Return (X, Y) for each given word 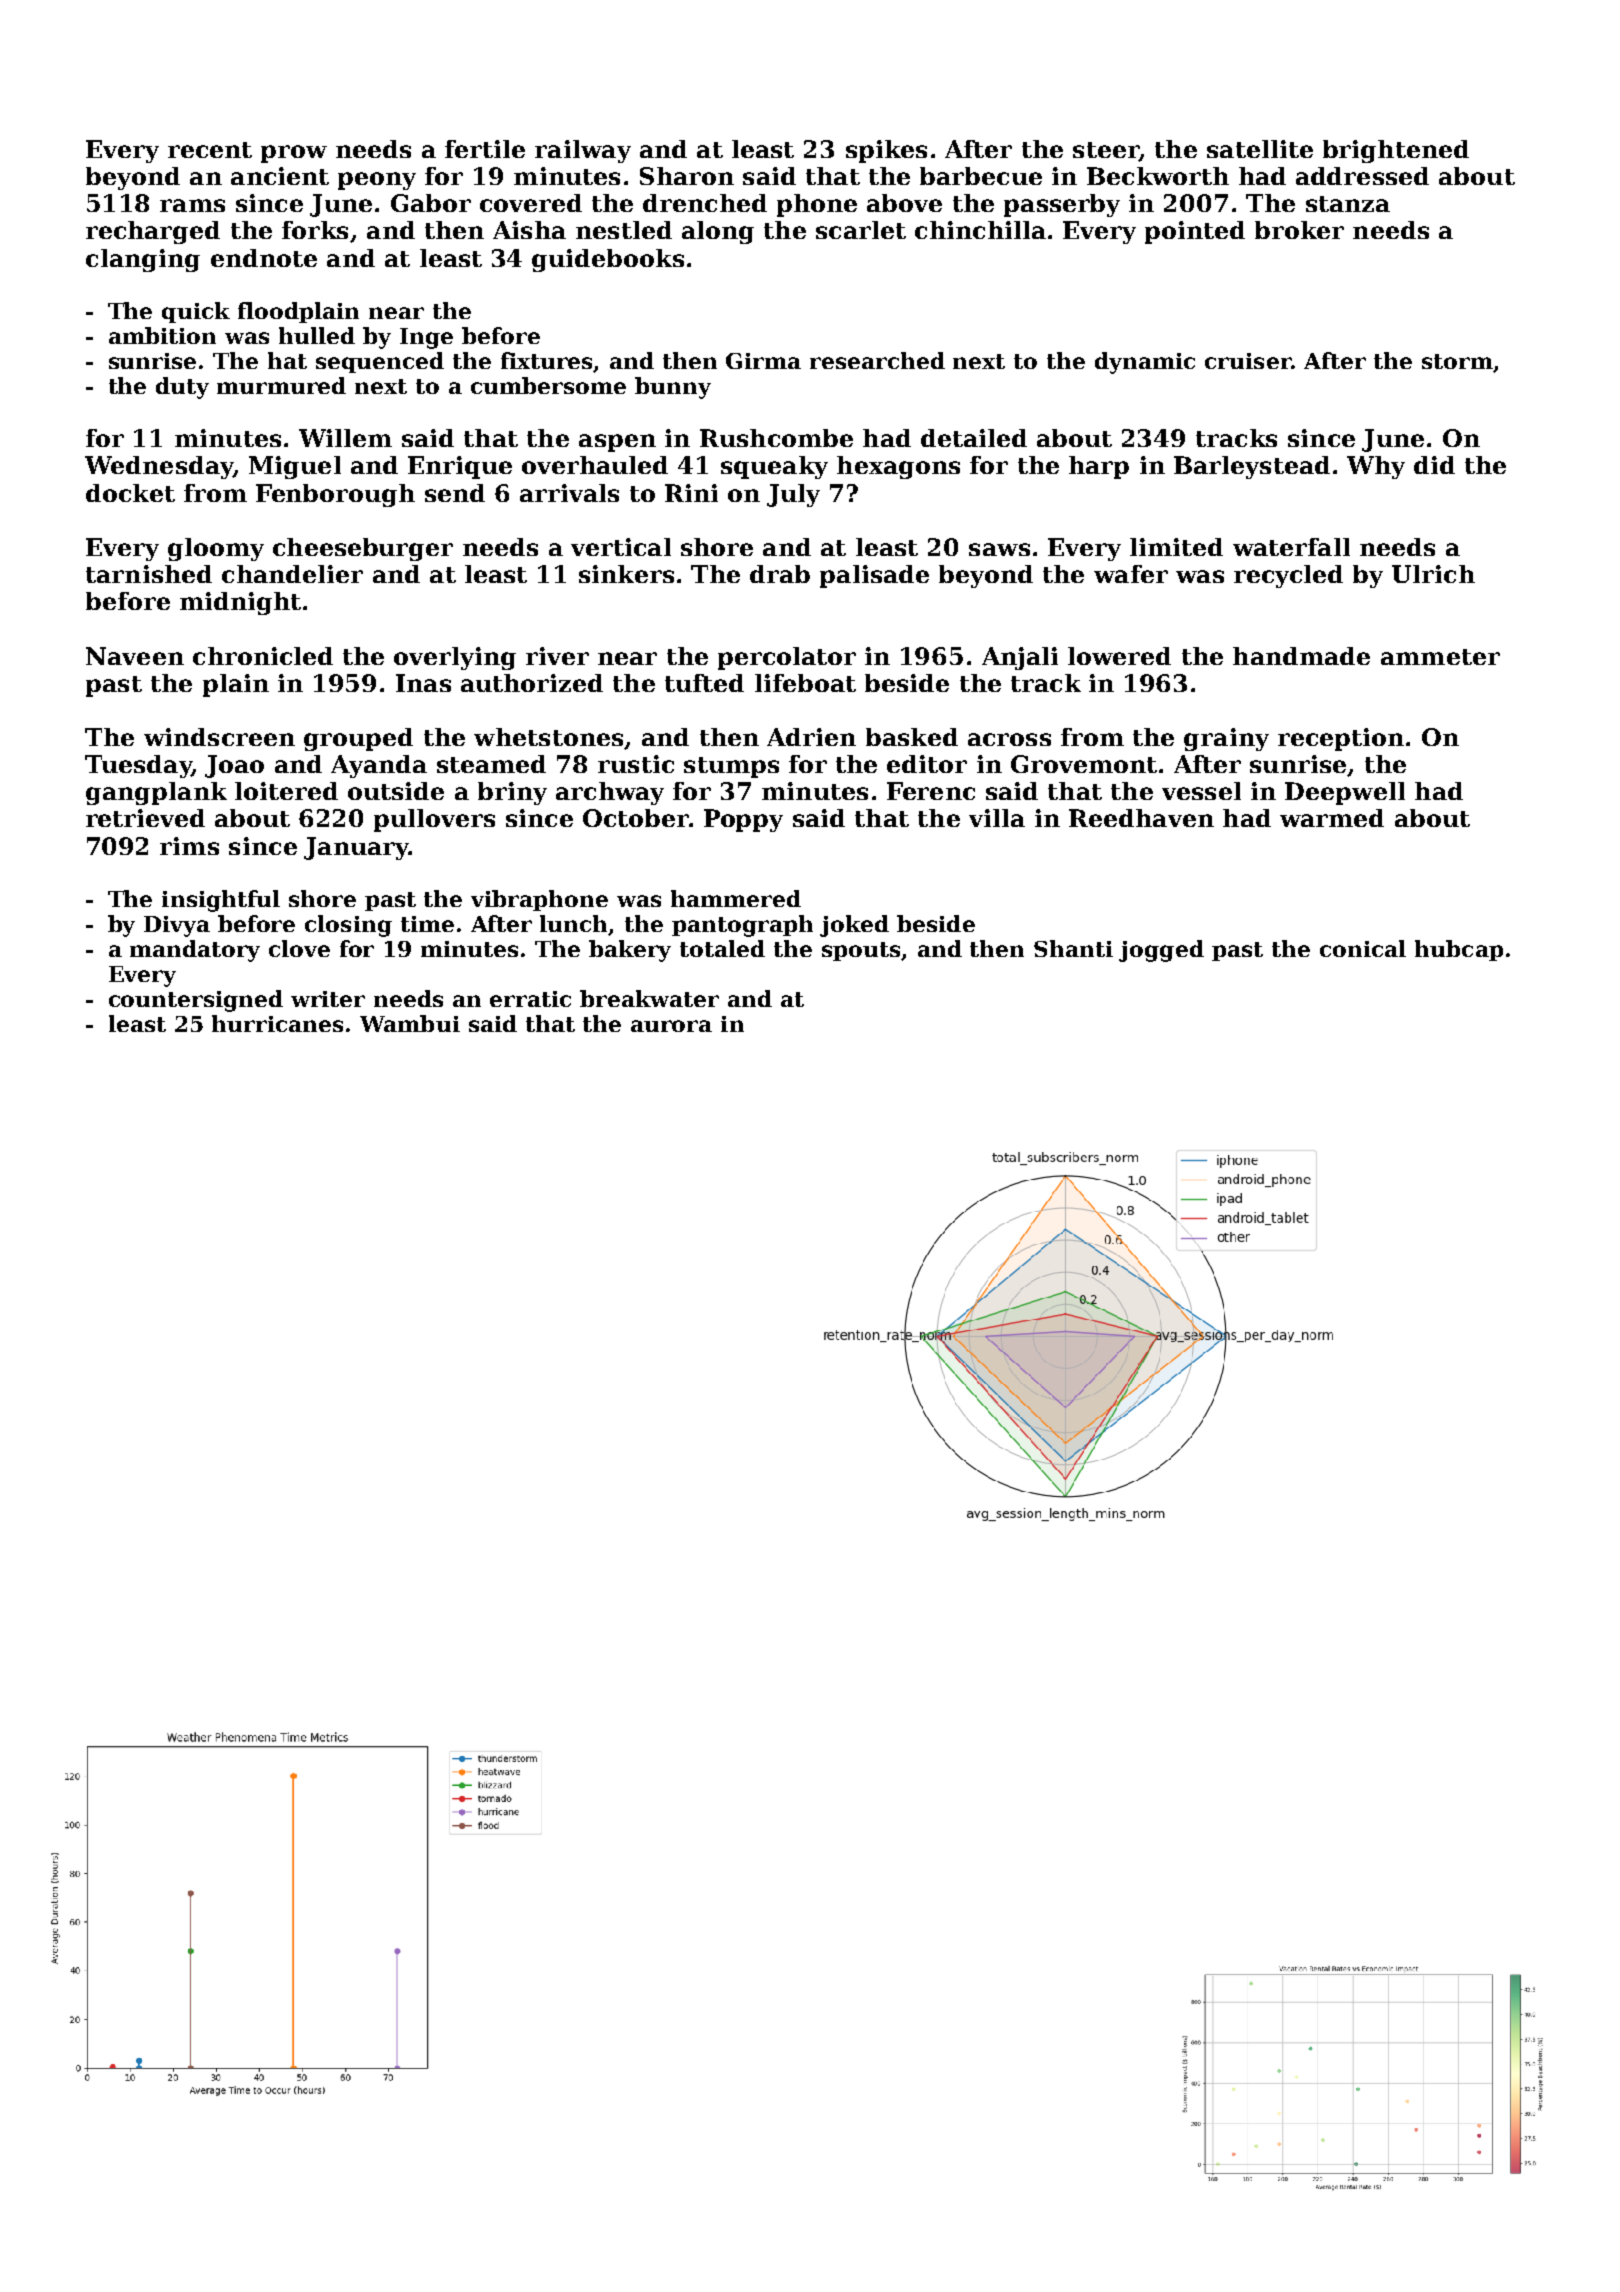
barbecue (981, 176)
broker (1299, 230)
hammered (736, 898)
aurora (671, 1026)
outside (396, 791)
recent (210, 150)
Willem (345, 438)
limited (1176, 547)
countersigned (196, 1001)
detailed (974, 438)
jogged (1161, 951)
